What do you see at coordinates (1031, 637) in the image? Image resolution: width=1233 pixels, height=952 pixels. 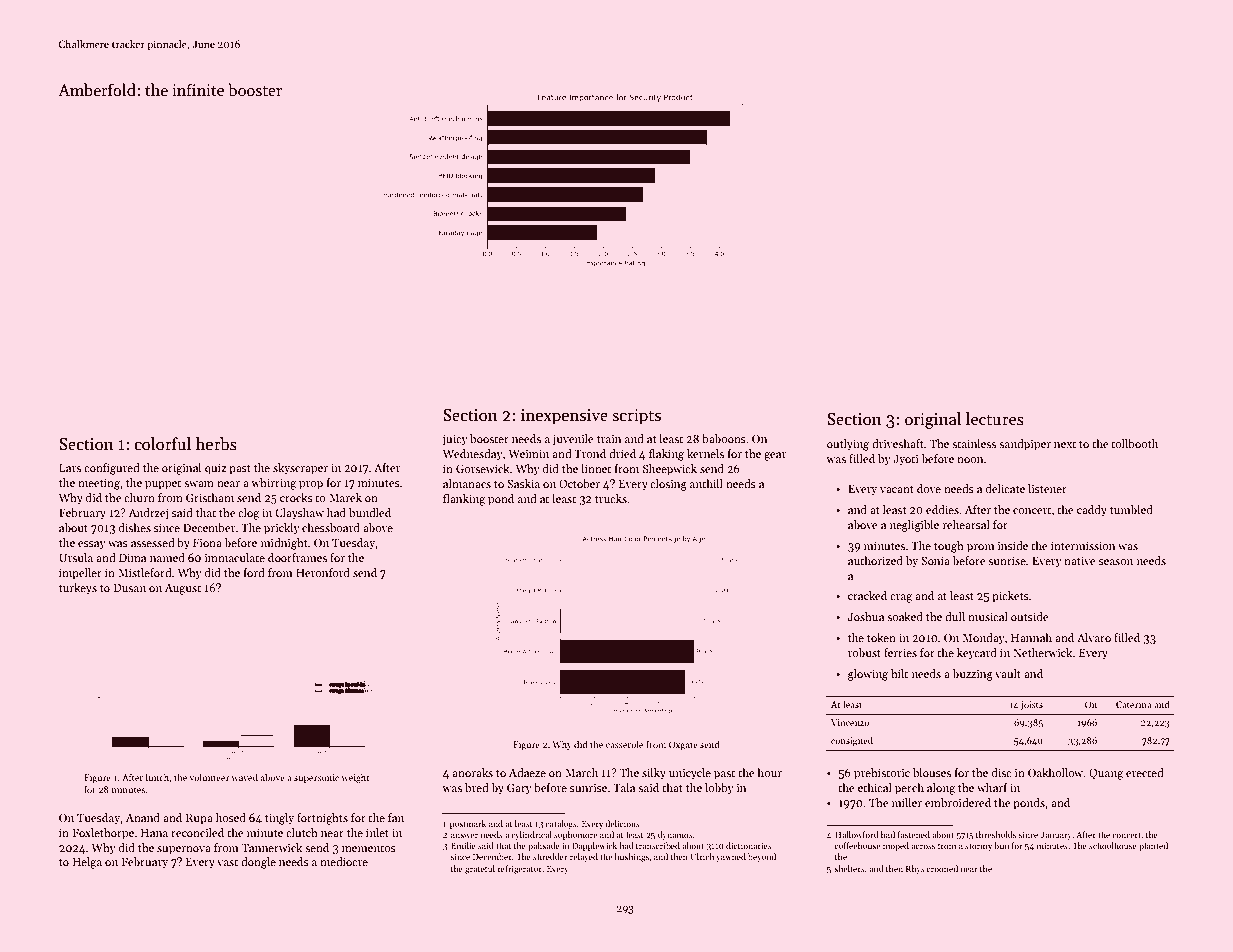 I see `Hannah` at bounding box center [1031, 637].
